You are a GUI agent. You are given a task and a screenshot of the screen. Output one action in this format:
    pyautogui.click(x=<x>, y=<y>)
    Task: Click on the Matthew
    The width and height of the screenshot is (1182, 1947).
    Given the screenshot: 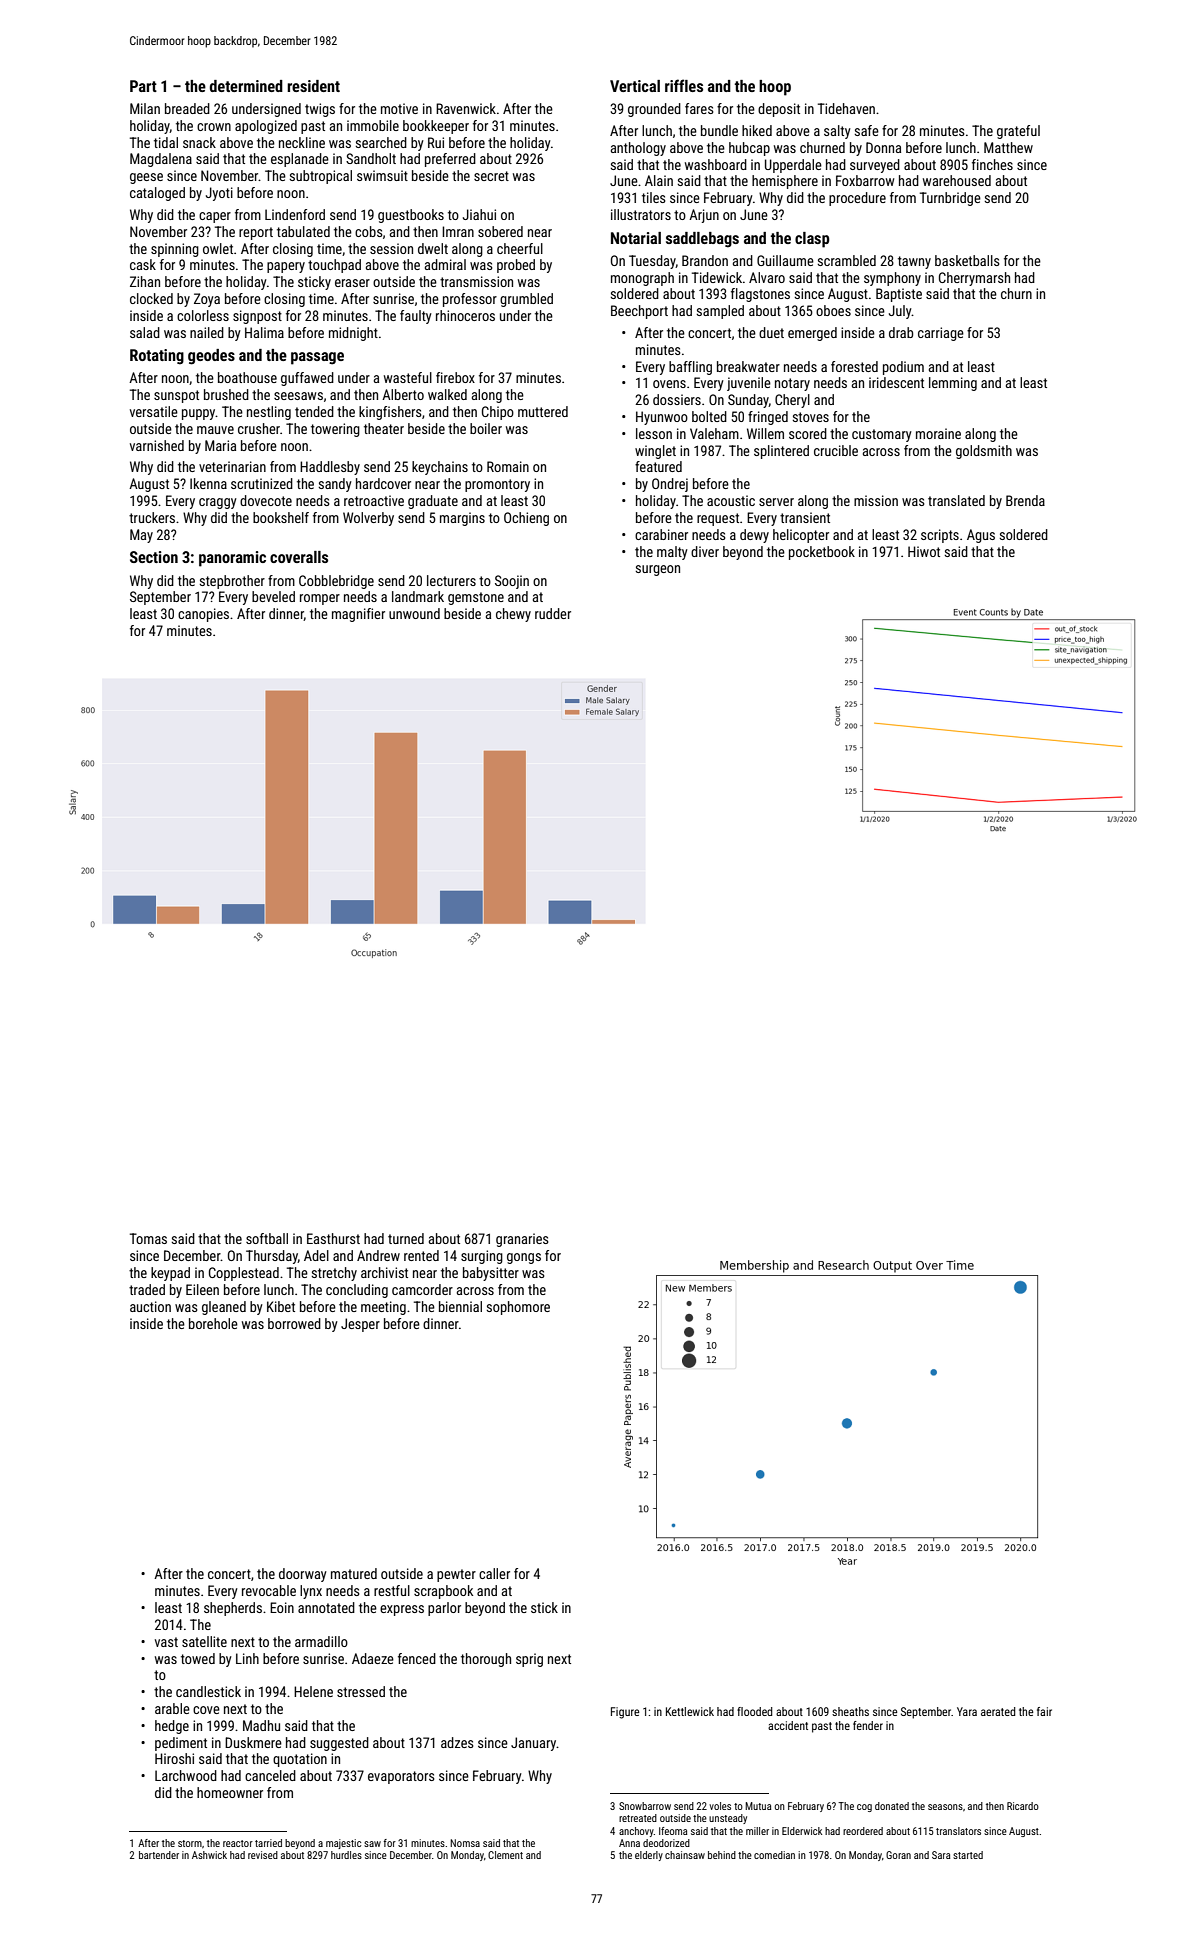 What is the action you would take?
    pyautogui.click(x=1008, y=147)
